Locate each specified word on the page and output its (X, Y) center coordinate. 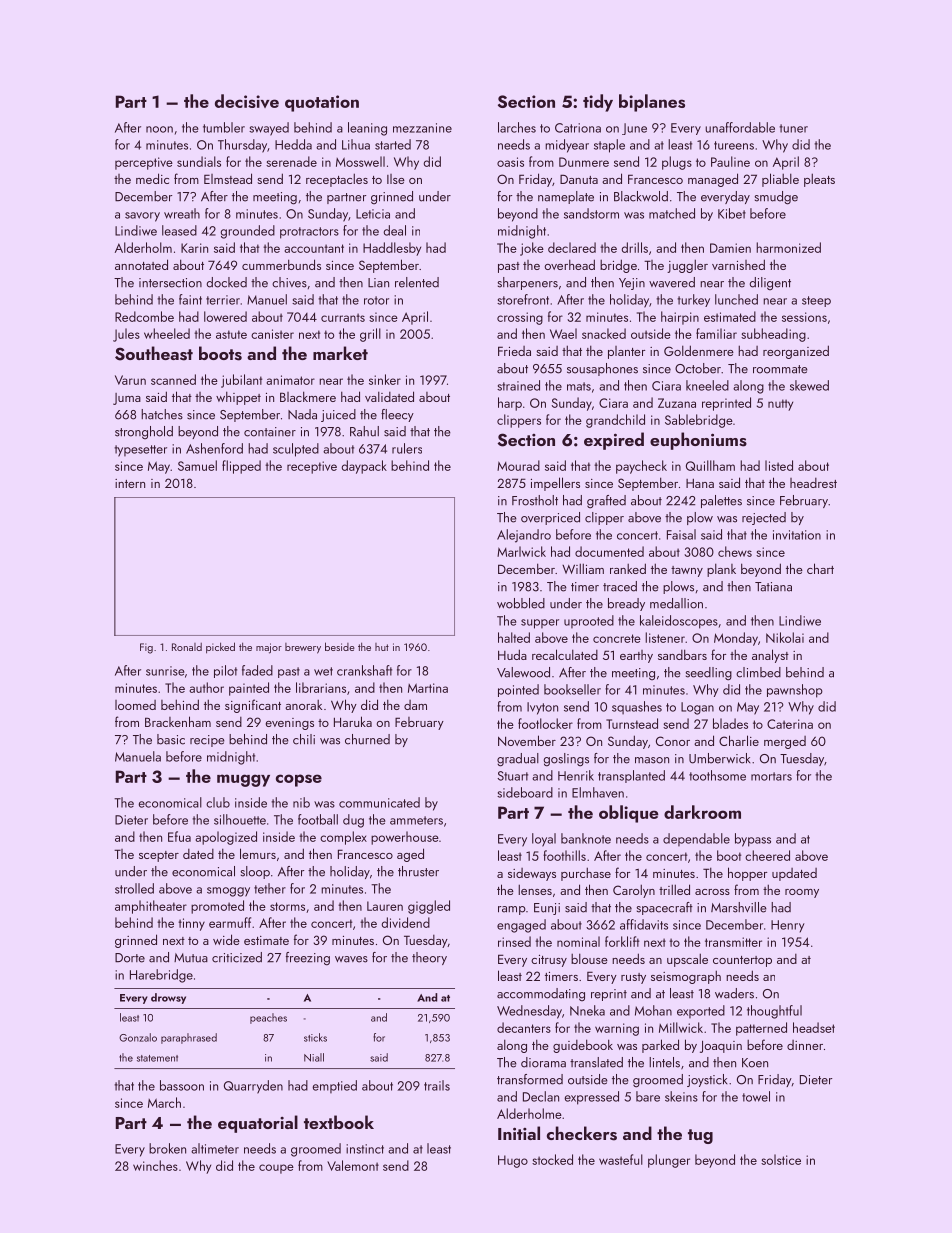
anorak (303, 705)
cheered (767, 855)
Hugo (513, 1161)
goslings (566, 760)
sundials (199, 161)
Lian (378, 283)
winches (155, 1165)
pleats (819, 180)
